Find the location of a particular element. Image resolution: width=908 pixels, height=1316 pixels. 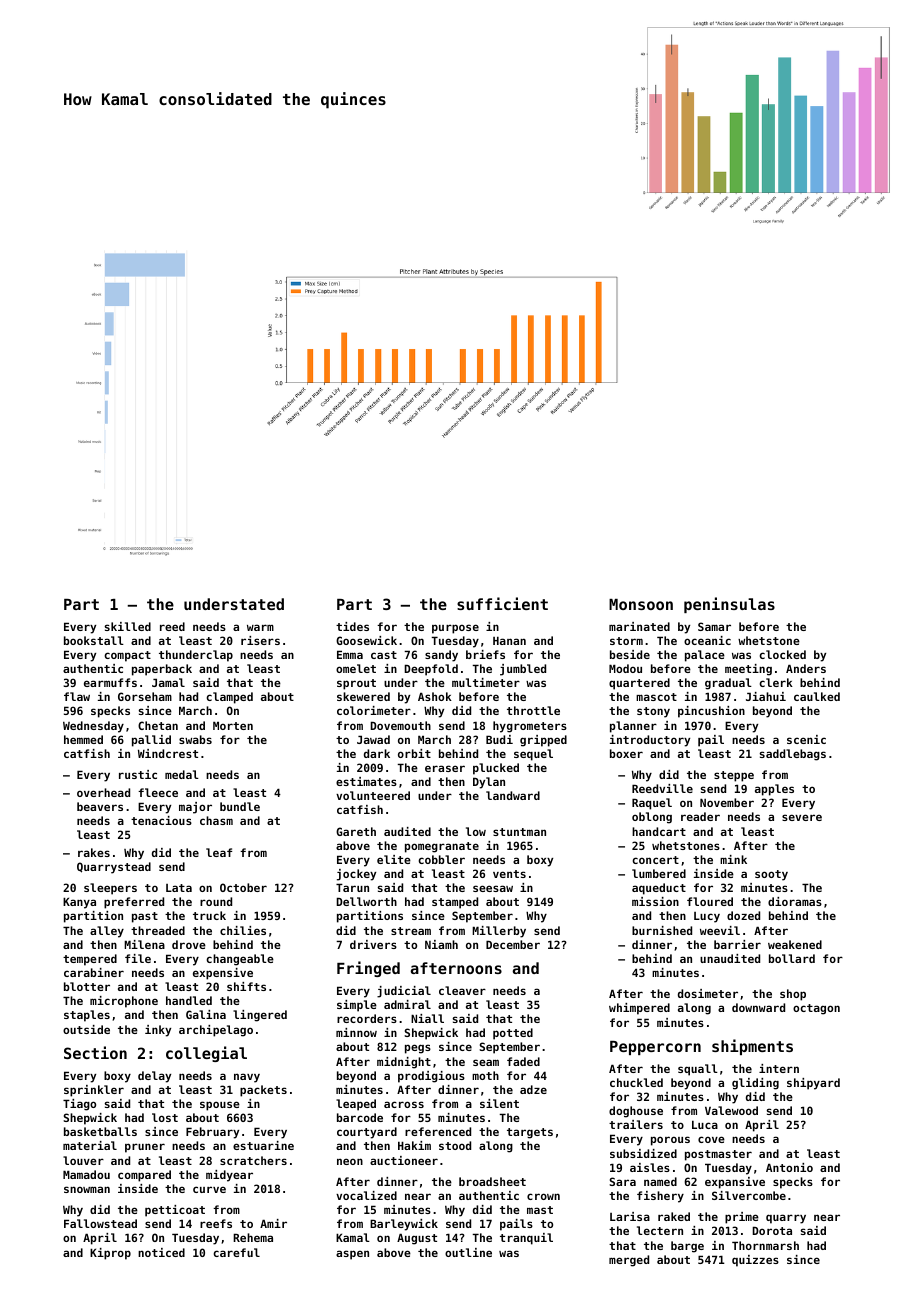

Gorseham is located at coordinates (145, 696).
